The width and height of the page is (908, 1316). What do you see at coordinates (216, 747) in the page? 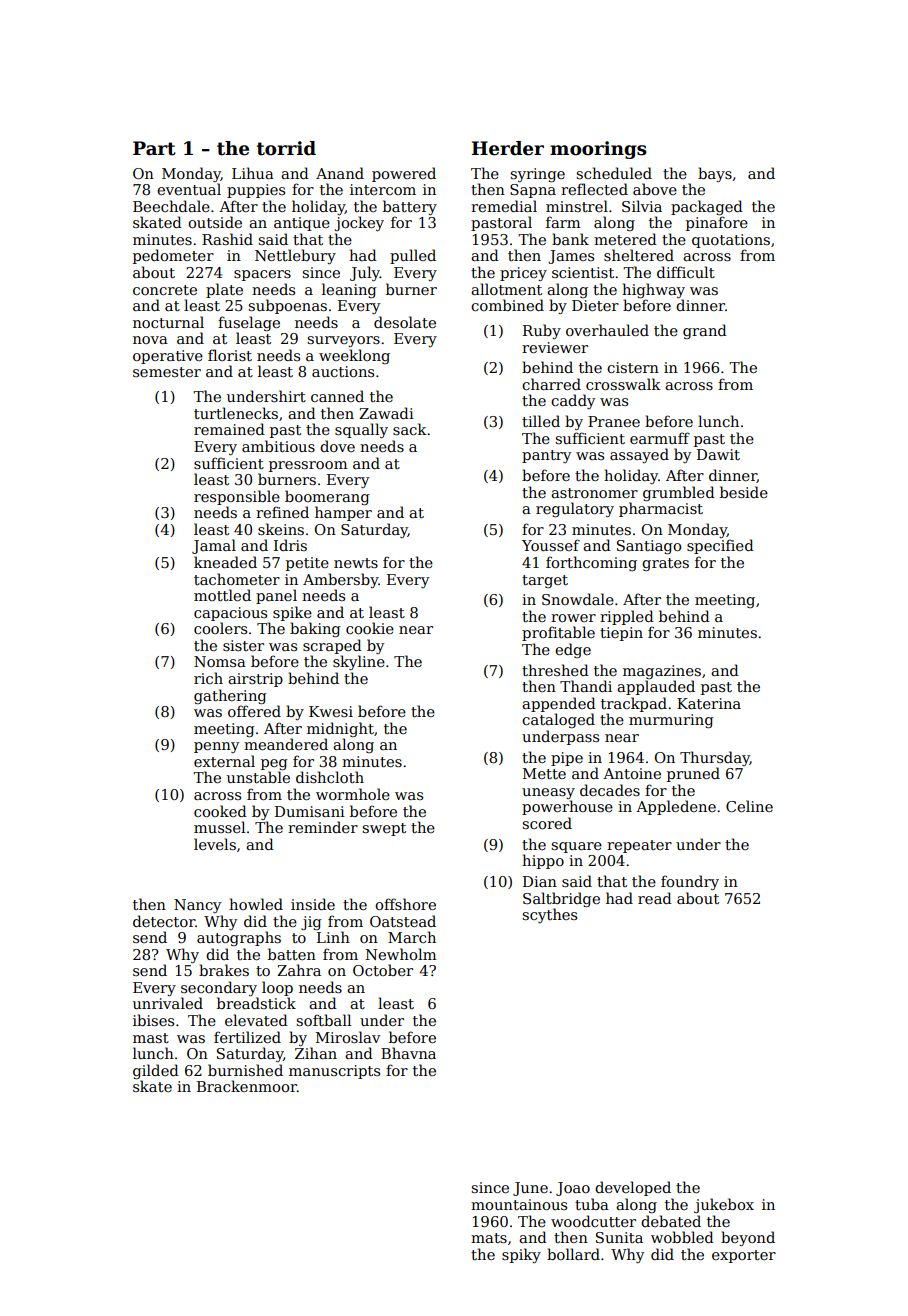
I see `penny` at bounding box center [216, 747].
